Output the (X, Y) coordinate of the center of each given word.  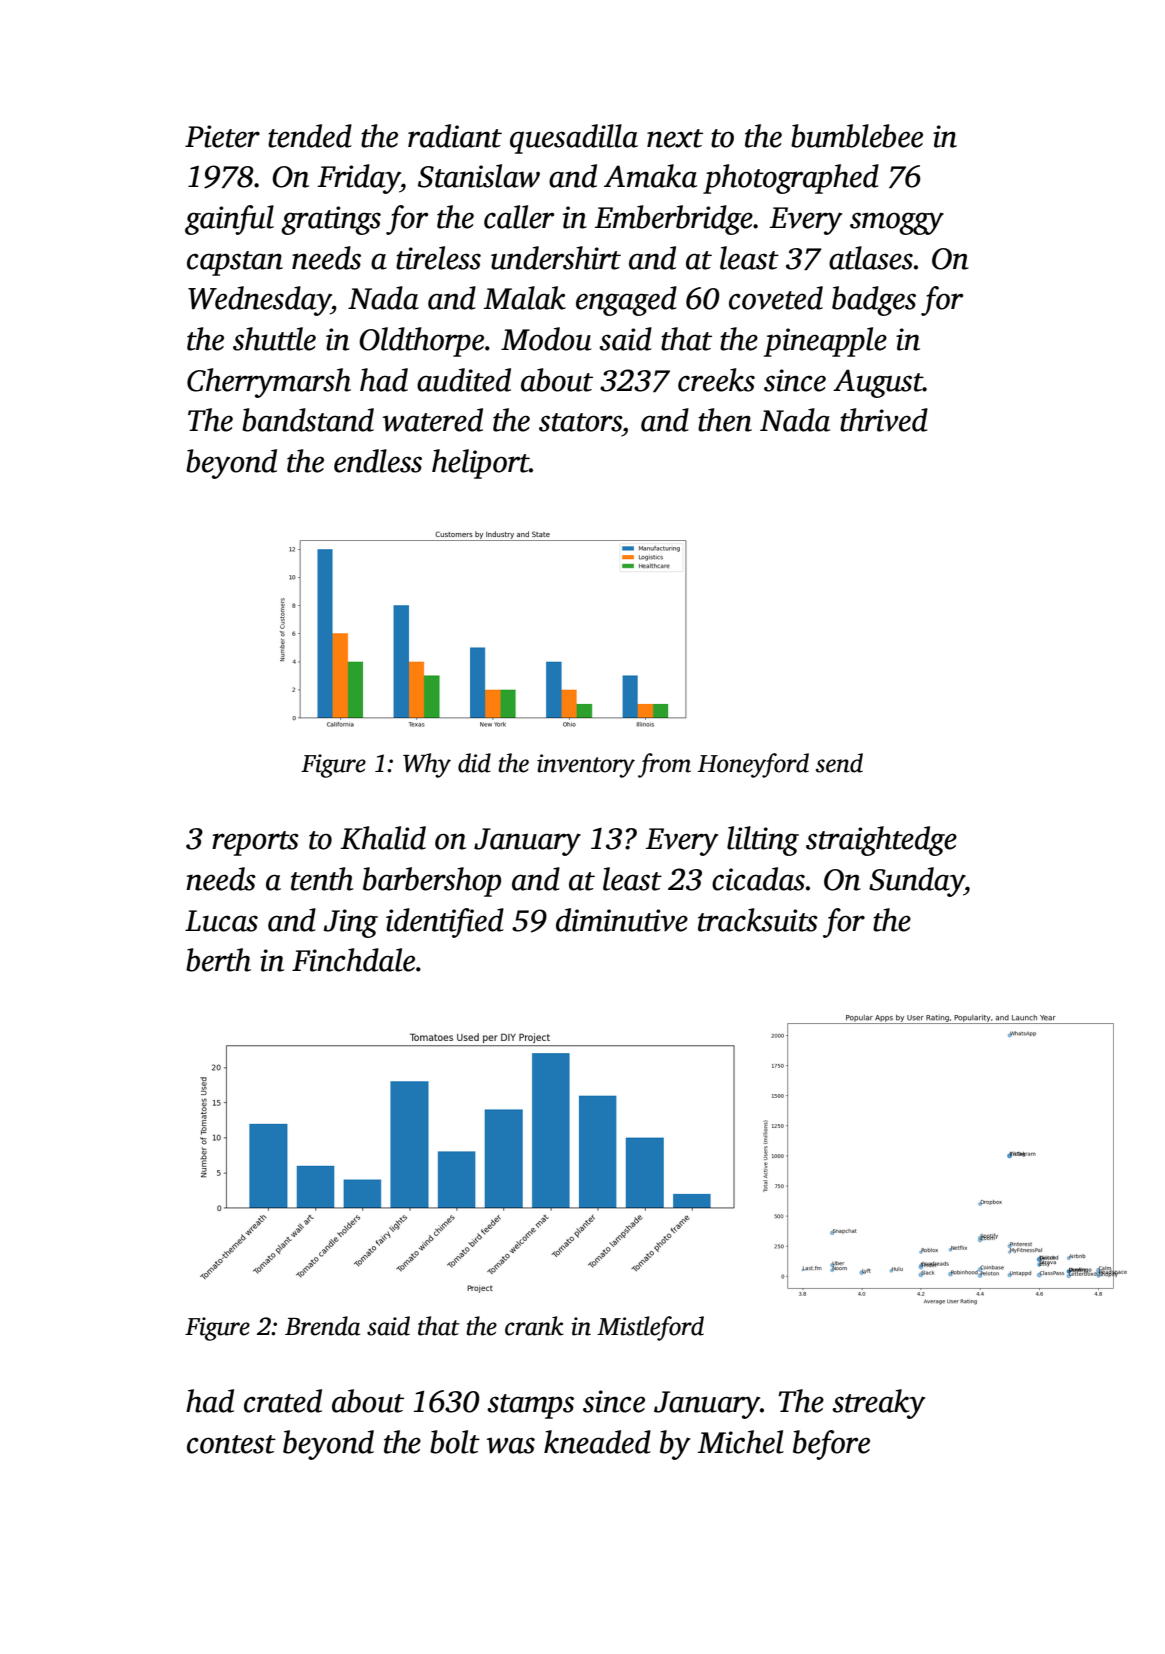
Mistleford (650, 1328)
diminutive (622, 920)
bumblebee (857, 136)
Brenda (322, 1326)
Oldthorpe (421, 342)
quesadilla (574, 139)
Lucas (221, 921)
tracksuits (758, 920)
